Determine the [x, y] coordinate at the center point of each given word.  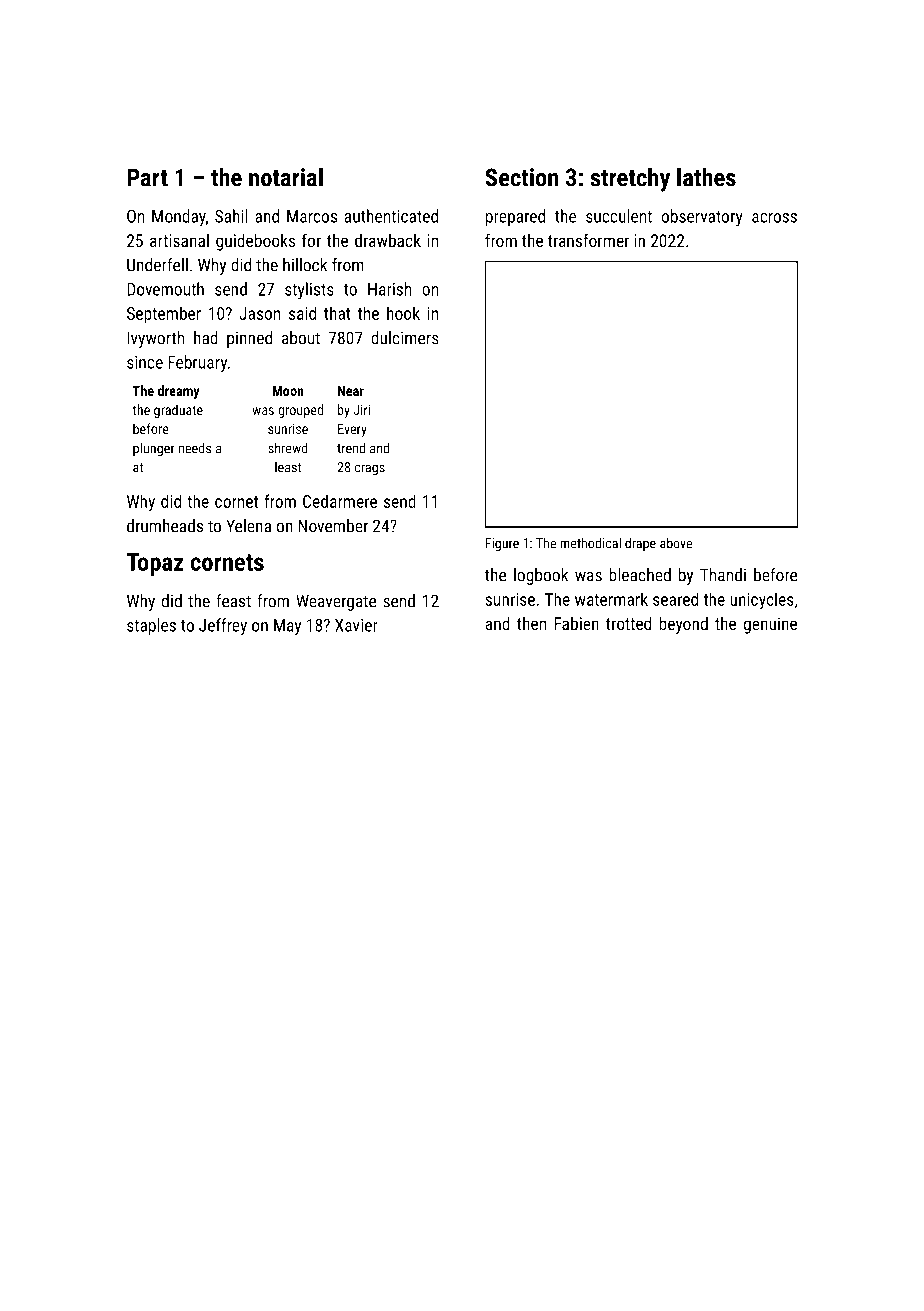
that [337, 313]
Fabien [577, 623]
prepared [515, 217]
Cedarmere [340, 501]
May [287, 627]
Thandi [723, 575]
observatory [702, 217]
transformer [588, 240]
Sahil [231, 216]
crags [370, 469]
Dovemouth [165, 289]
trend [351, 448]
